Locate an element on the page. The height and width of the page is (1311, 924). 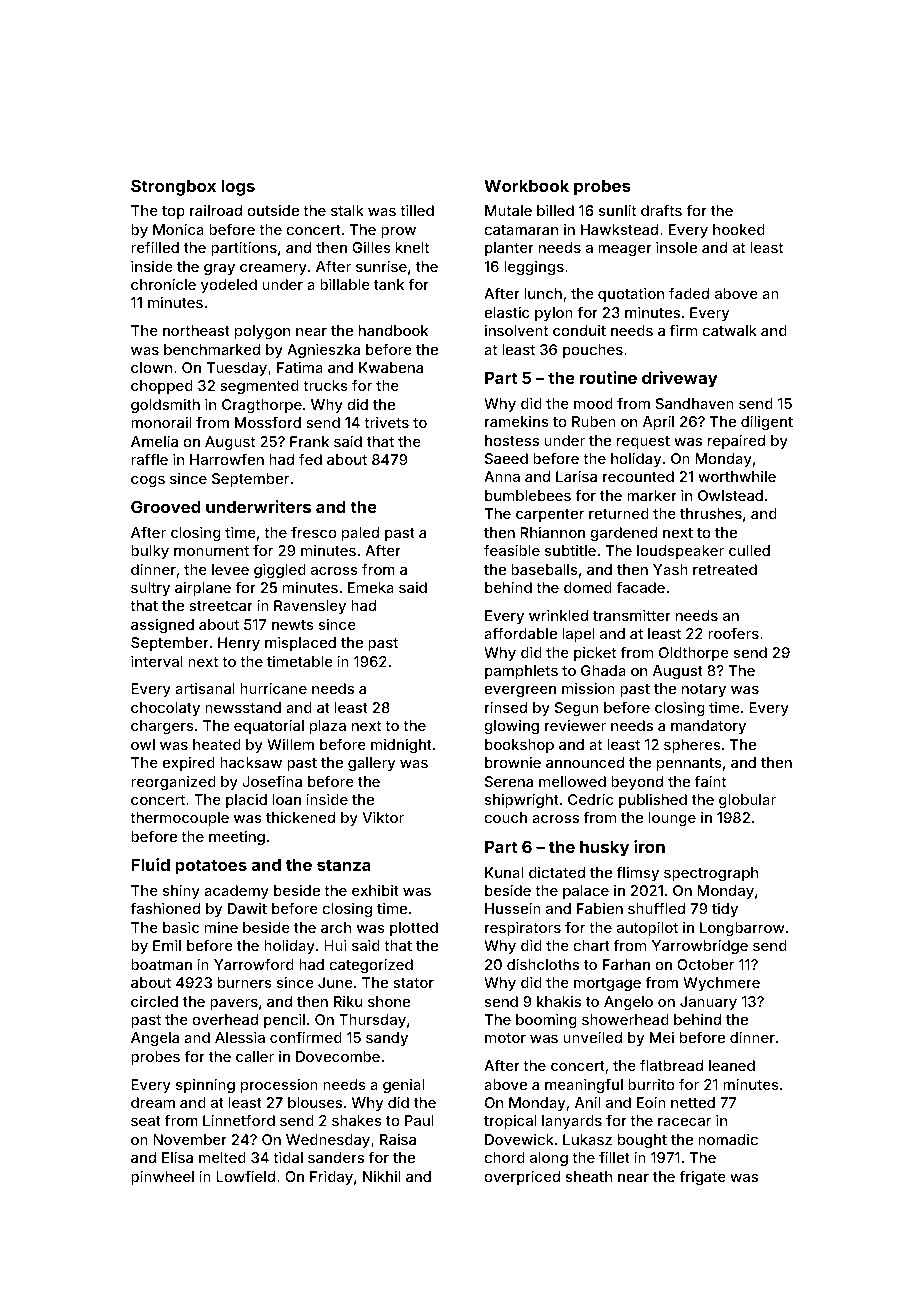
beyond is located at coordinates (637, 783).
